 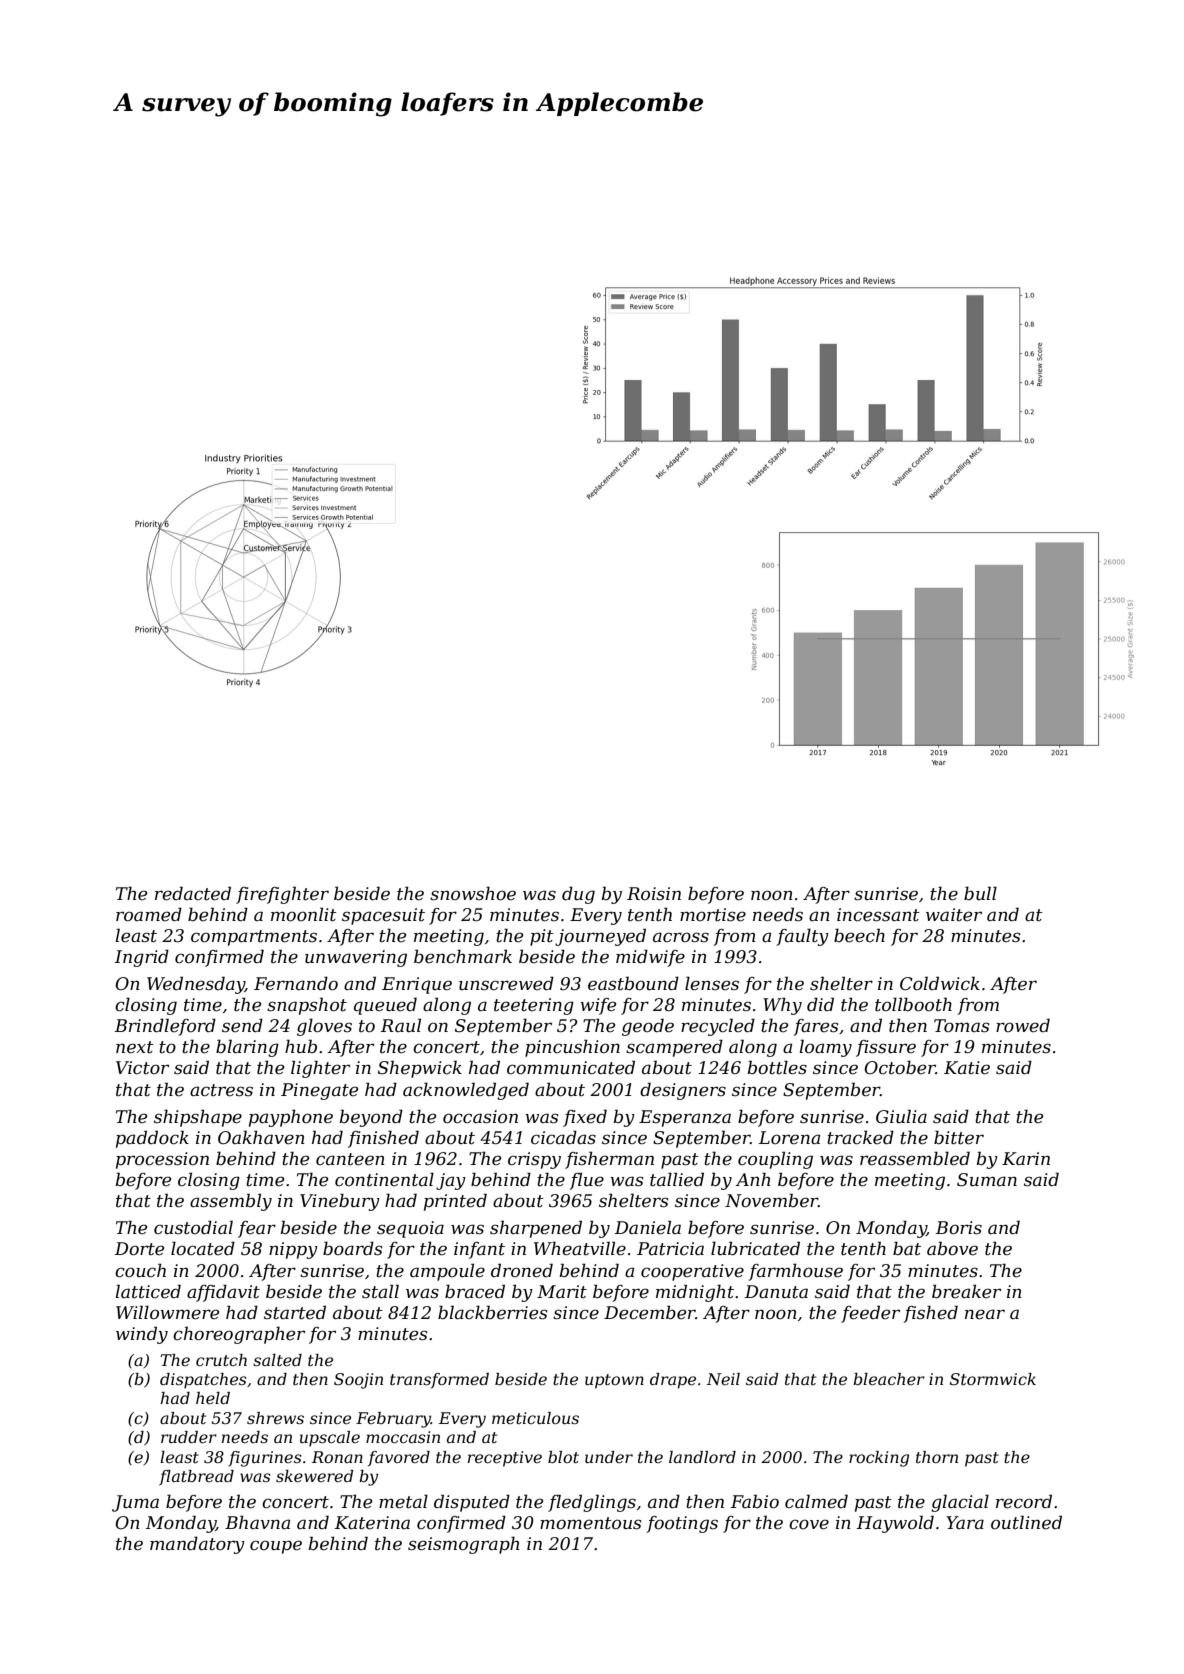 What do you see at coordinates (580, 1248) in the screenshot?
I see `Wheatville` at bounding box center [580, 1248].
